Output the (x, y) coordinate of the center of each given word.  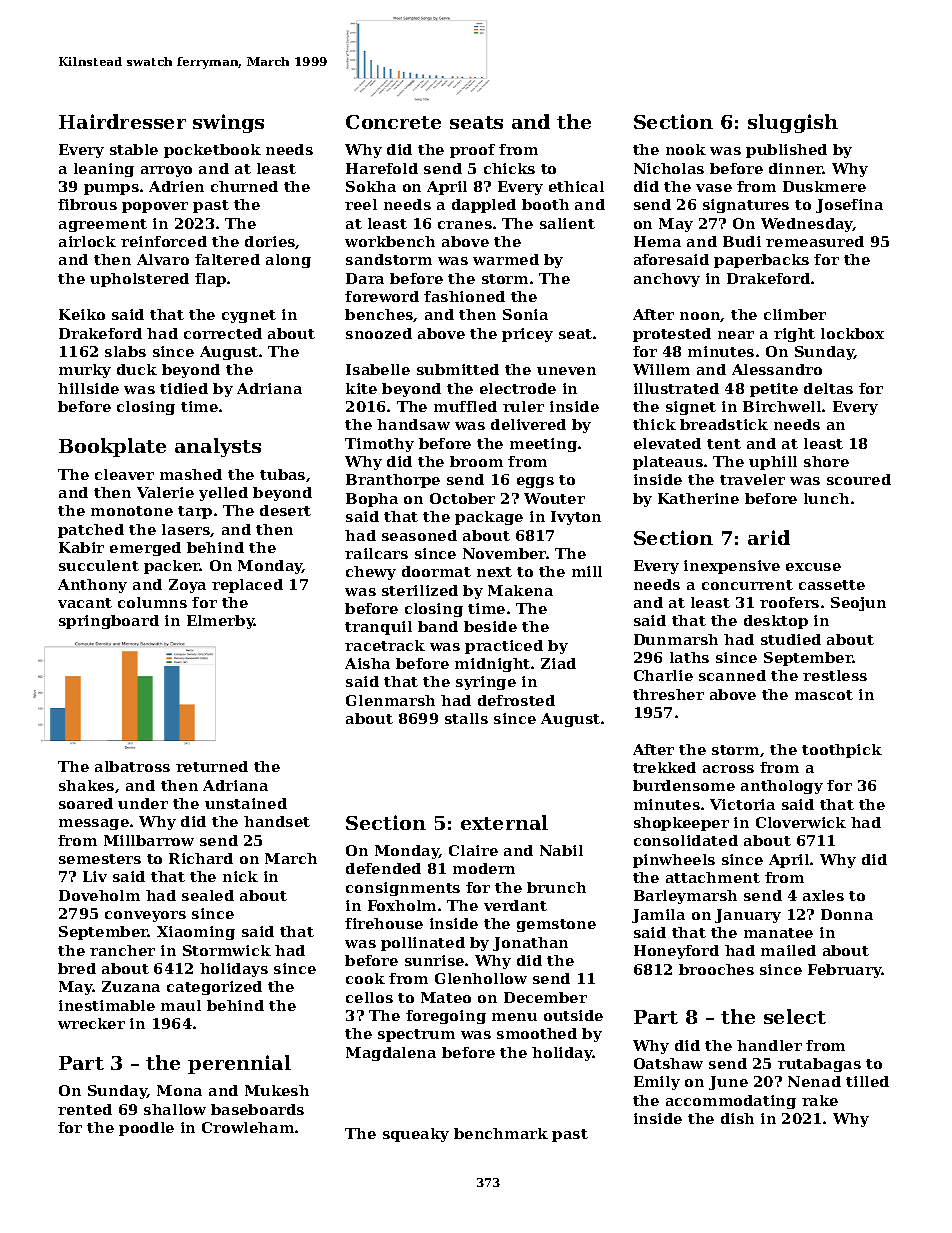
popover (155, 207)
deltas (828, 388)
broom (476, 461)
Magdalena (391, 1054)
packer (172, 567)
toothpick (842, 751)
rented (85, 1109)
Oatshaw (668, 1063)
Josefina (849, 206)
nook (686, 149)
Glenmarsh (390, 700)
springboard (109, 622)
